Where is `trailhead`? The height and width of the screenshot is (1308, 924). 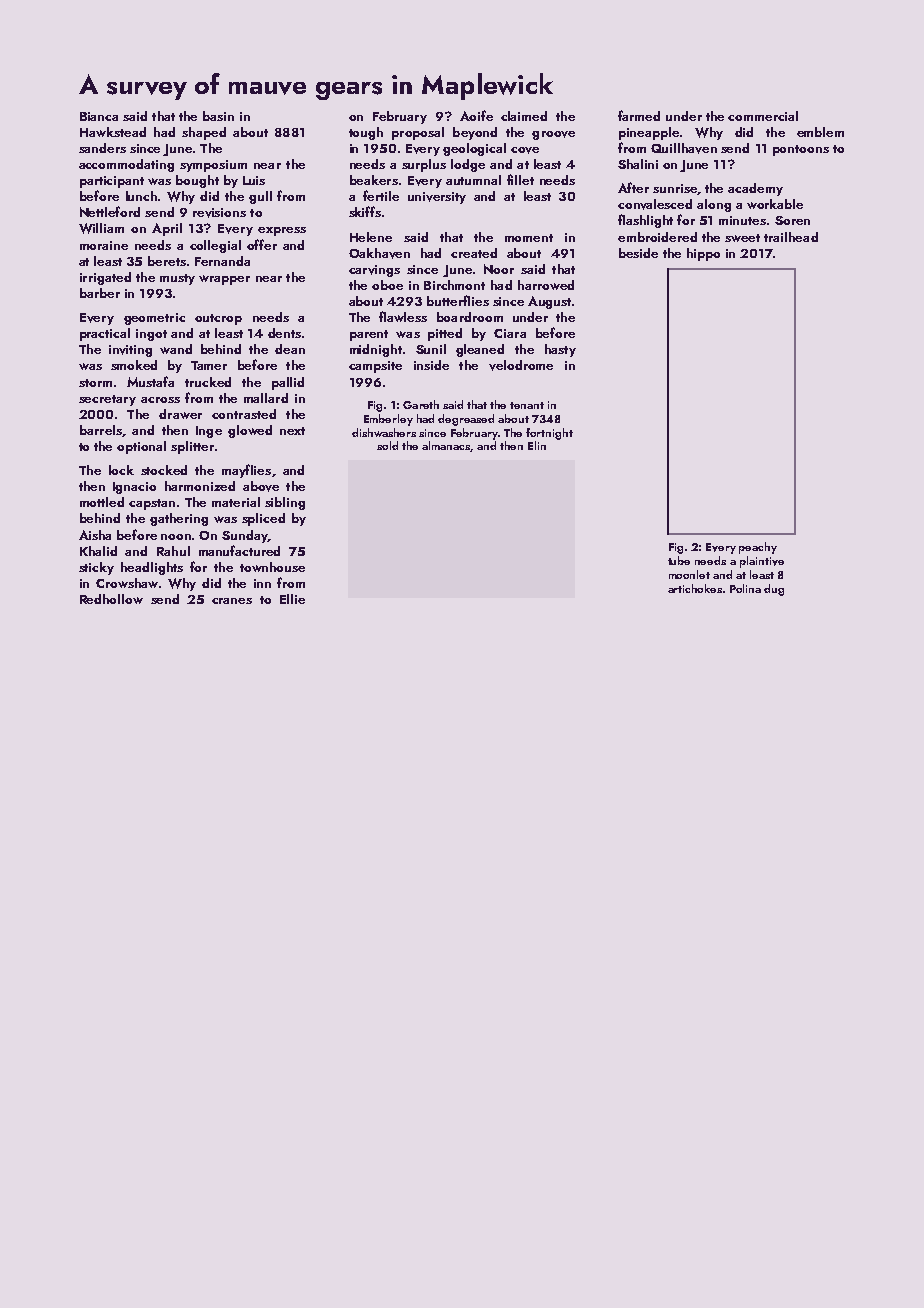
trailhead is located at coordinates (791, 237).
